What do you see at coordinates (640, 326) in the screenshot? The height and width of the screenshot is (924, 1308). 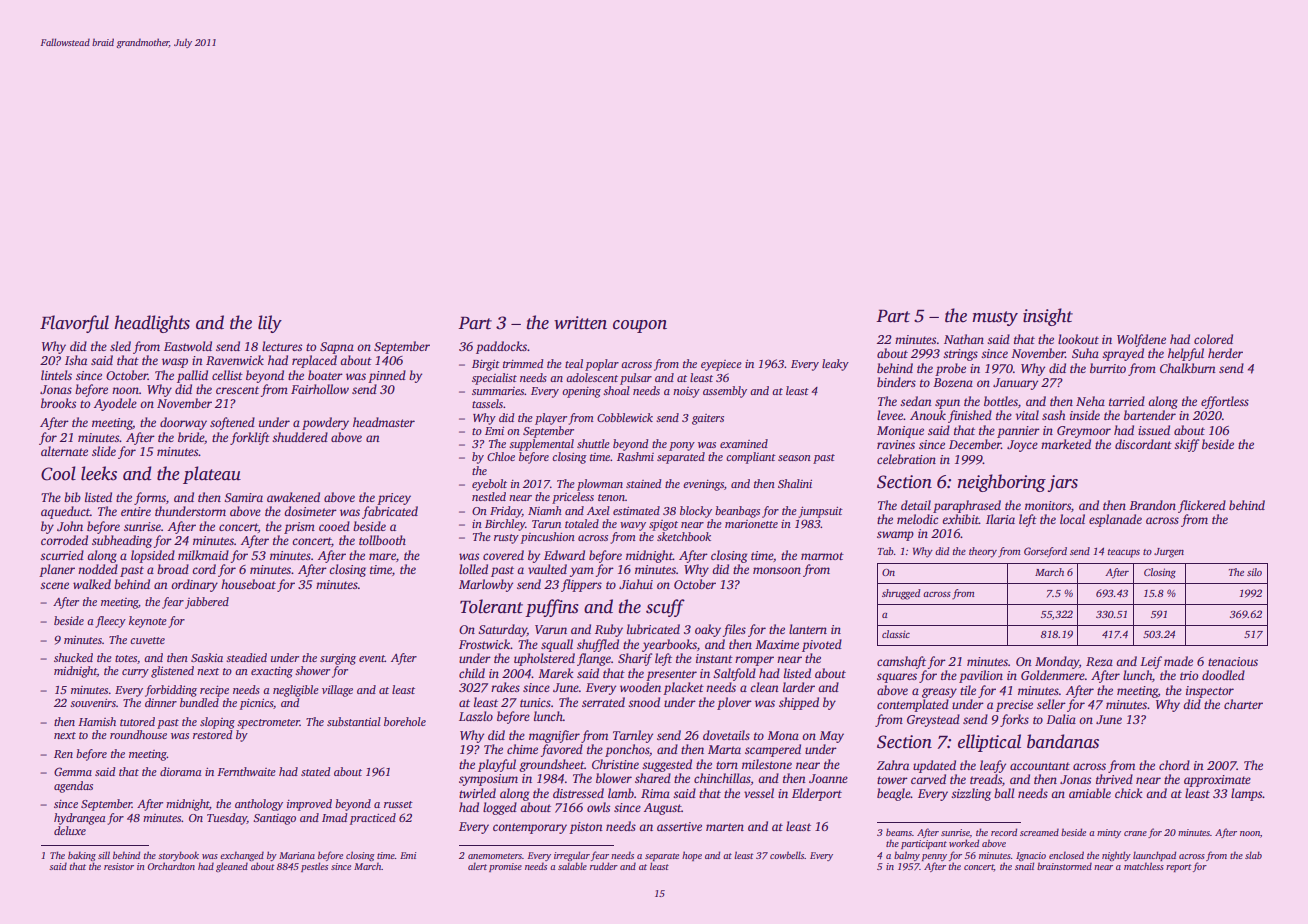 I see `coupon` at bounding box center [640, 326].
